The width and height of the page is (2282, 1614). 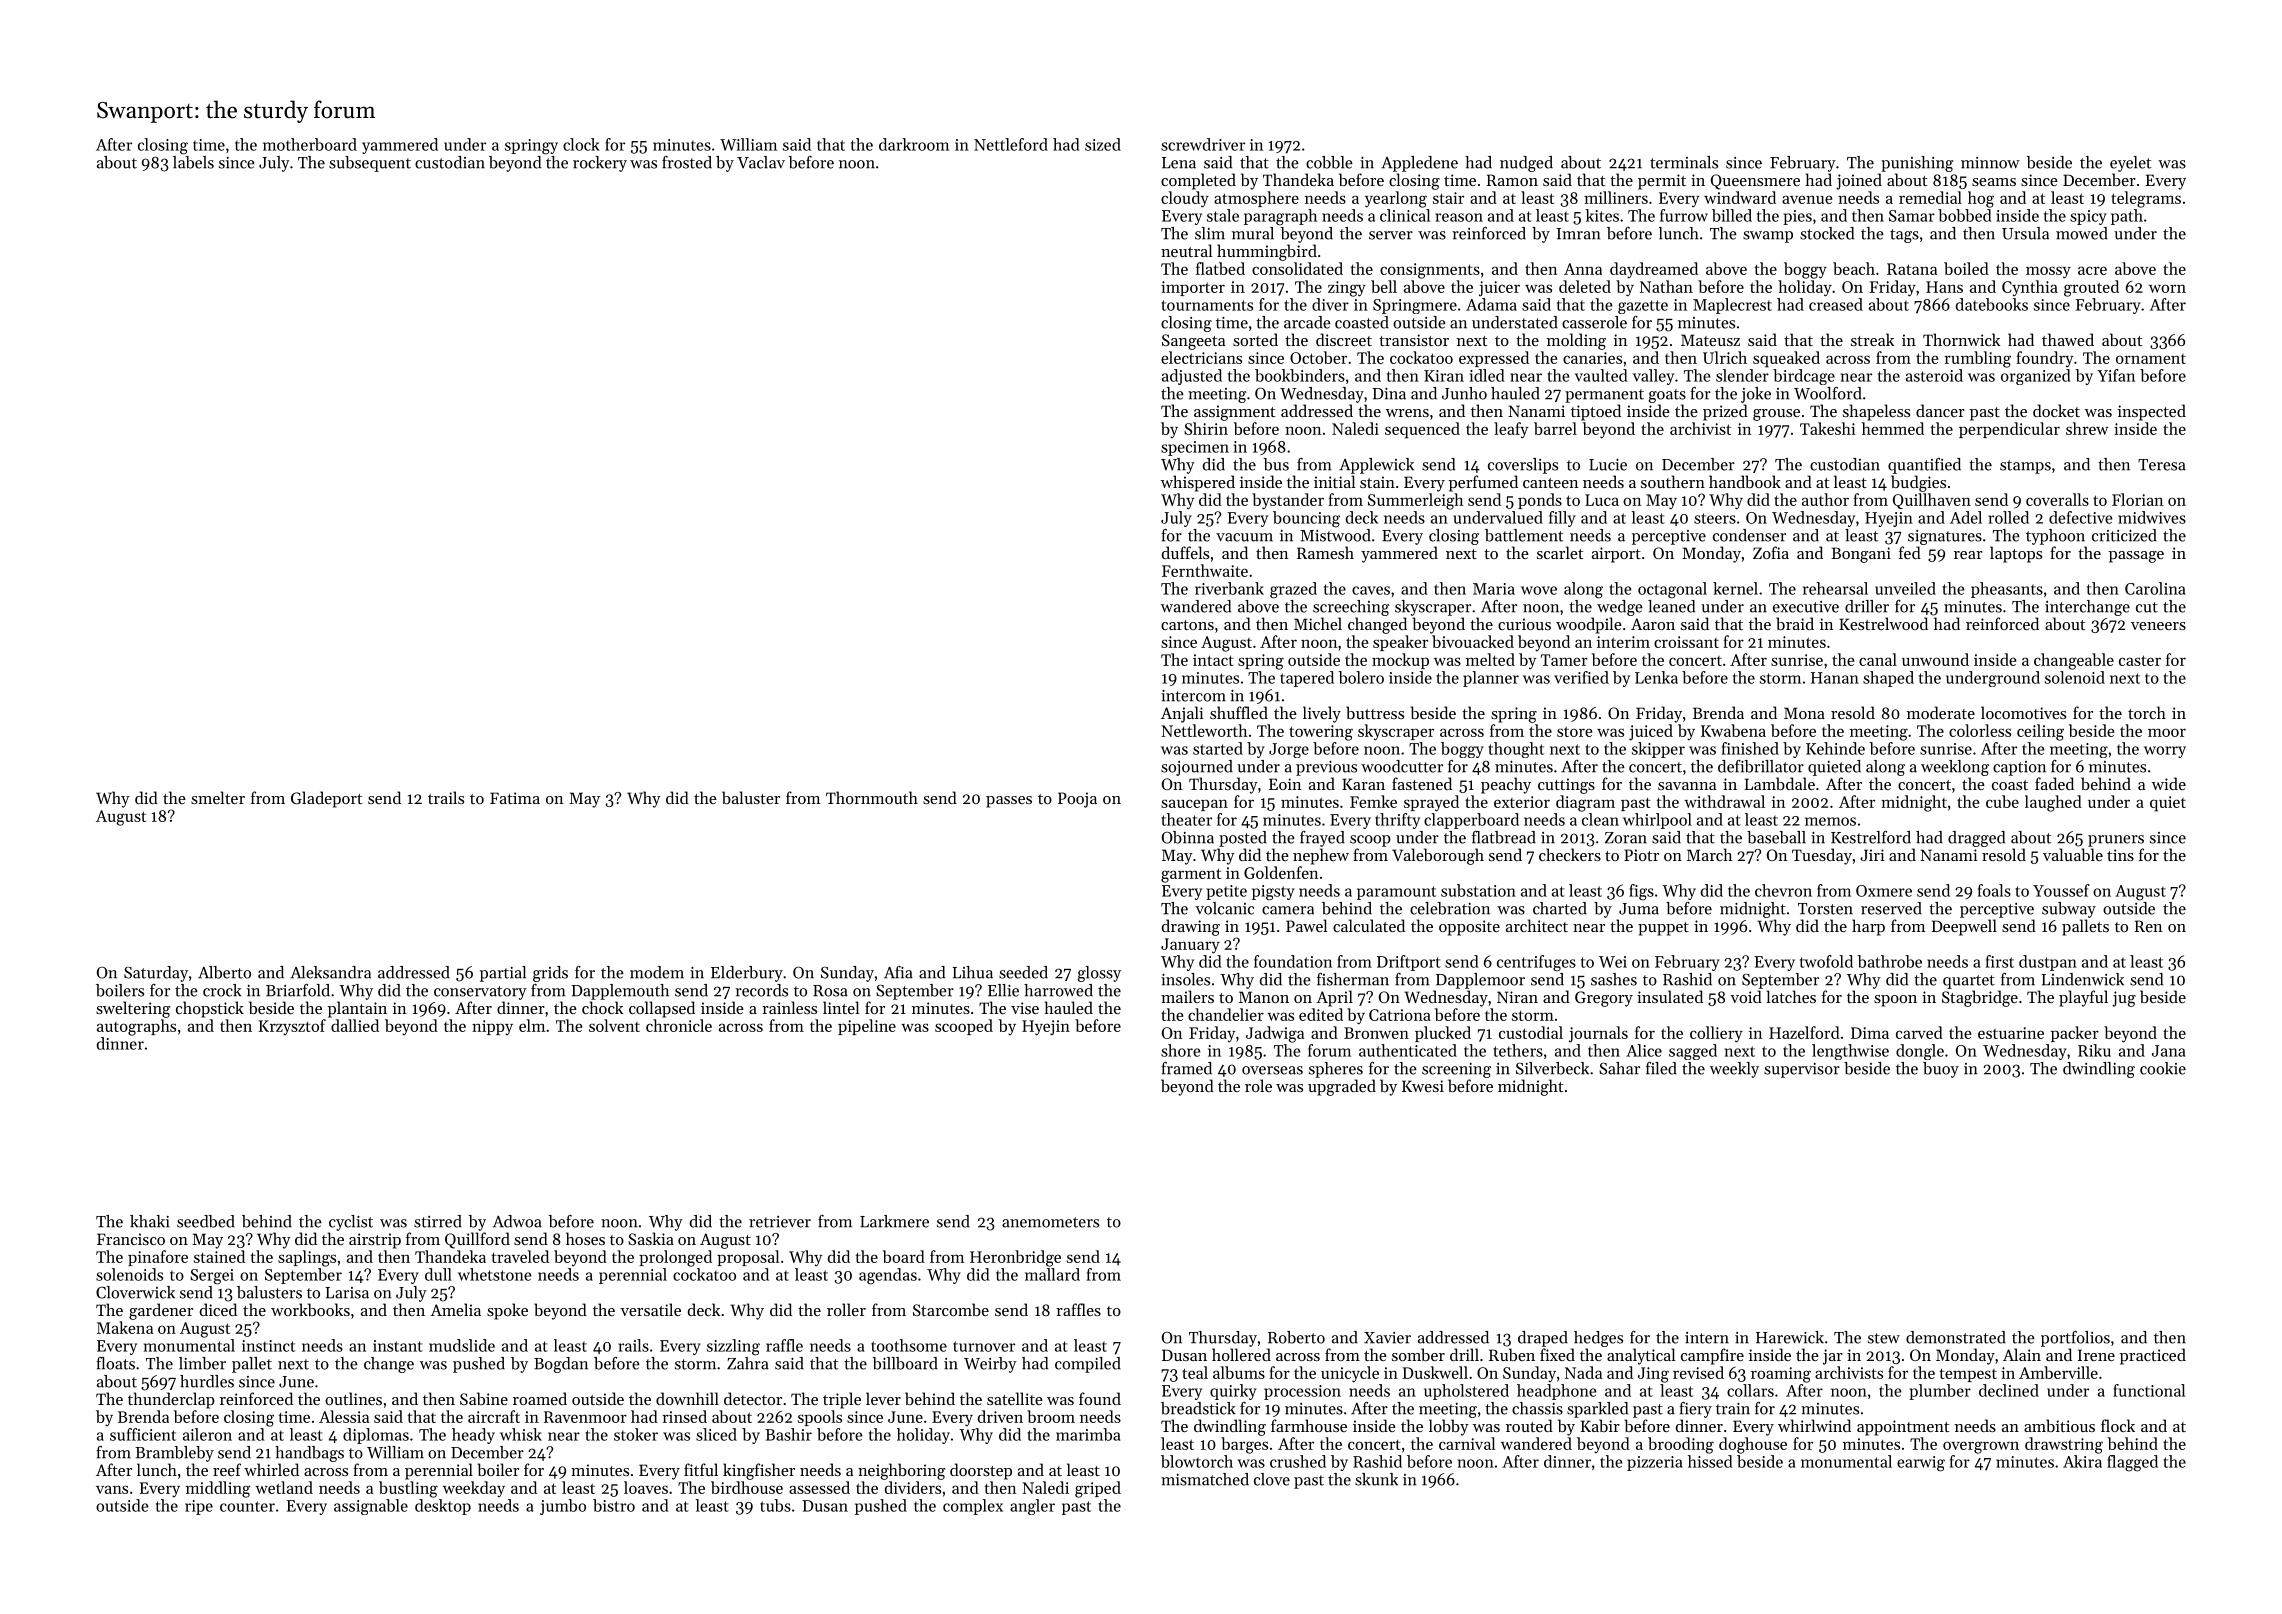 I want to click on upgraded, so click(x=1342, y=1087).
